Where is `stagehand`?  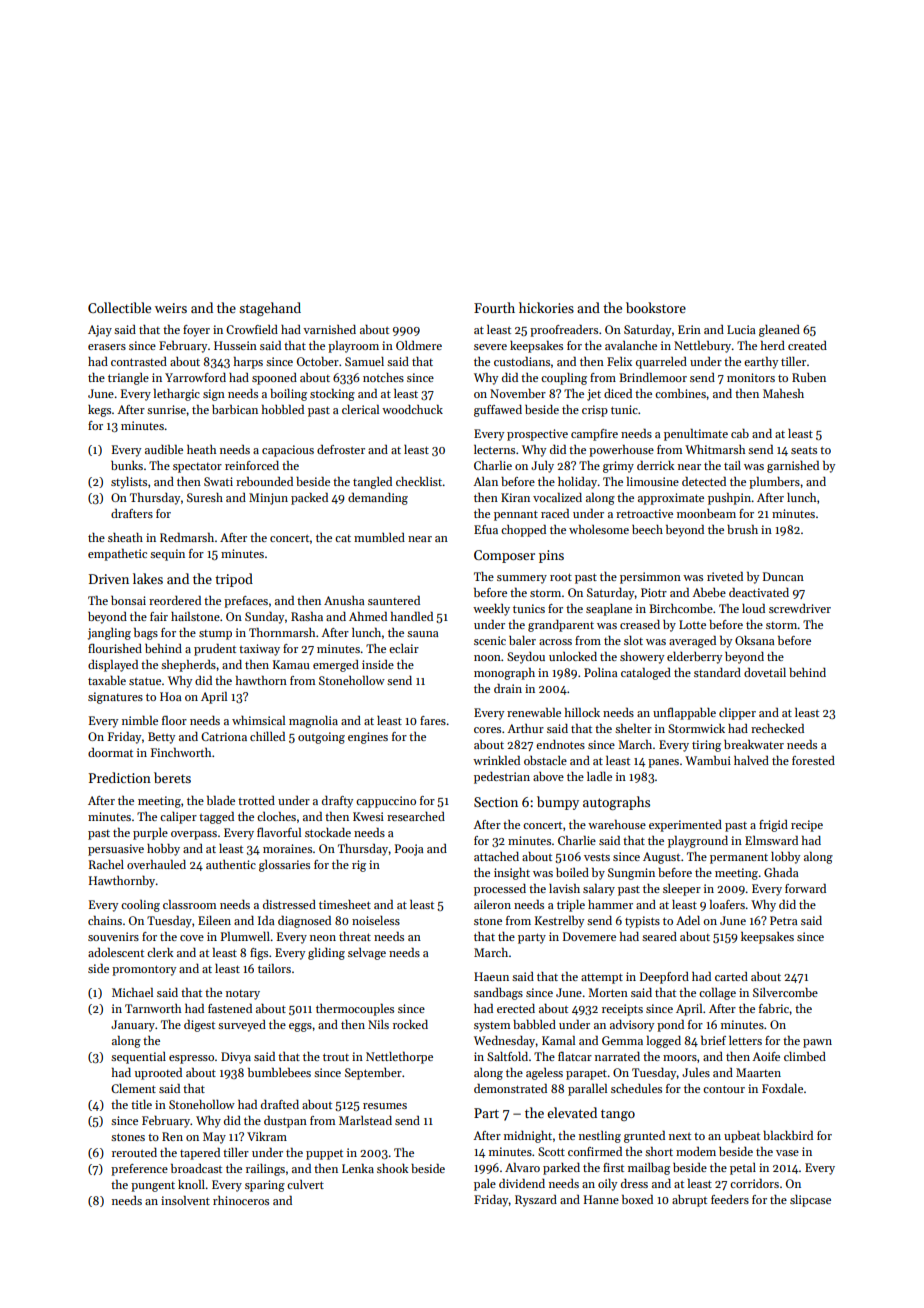 stagehand is located at coordinates (270, 309).
